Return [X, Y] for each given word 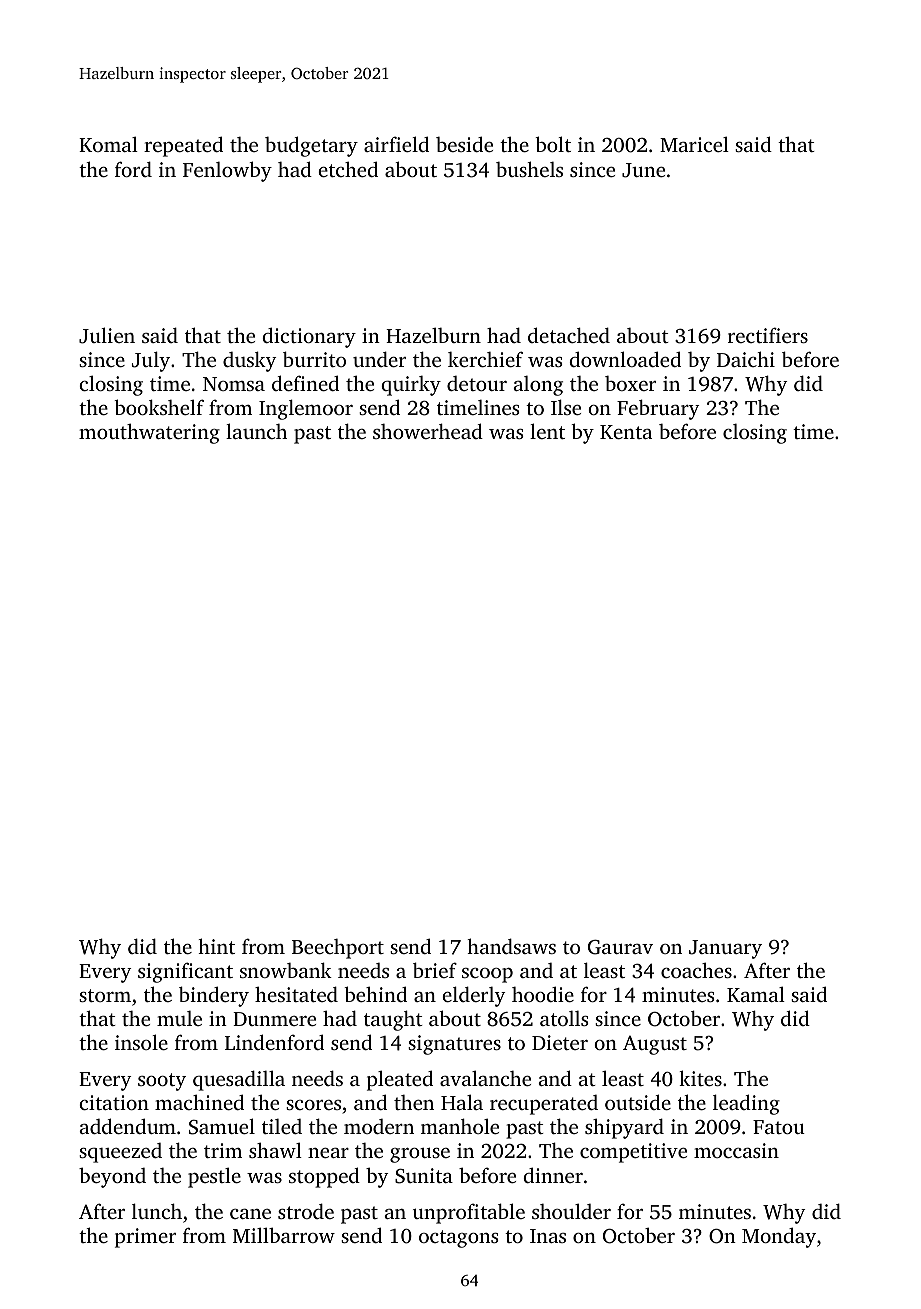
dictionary [309, 337]
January [725, 949]
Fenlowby [227, 171]
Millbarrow [284, 1235]
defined [305, 383]
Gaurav [620, 947]
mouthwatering [149, 434]
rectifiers [768, 335]
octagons [459, 1239]
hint [216, 946]
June [643, 170]
